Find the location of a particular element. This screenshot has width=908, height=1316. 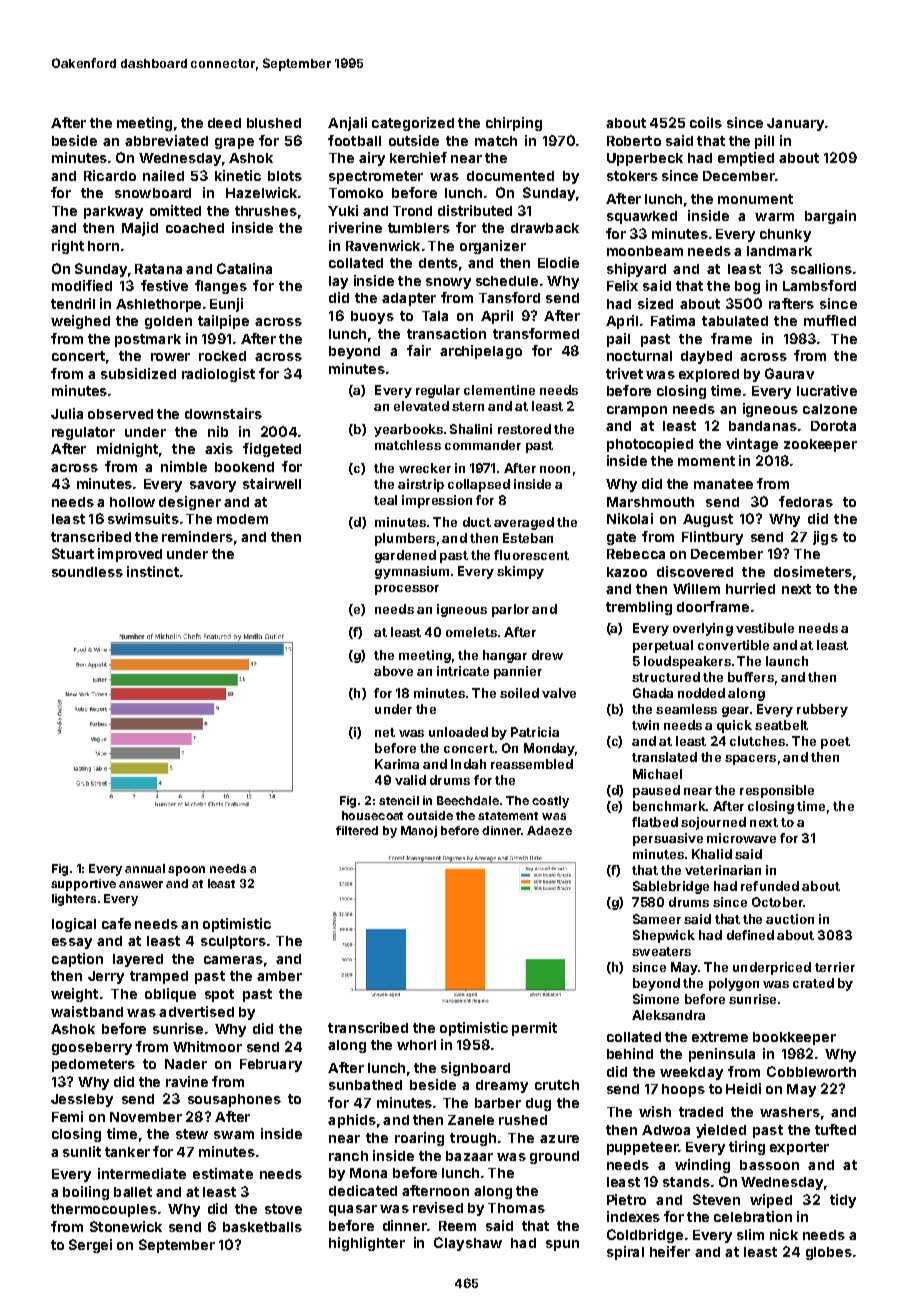

duct is located at coordinates (477, 522).
